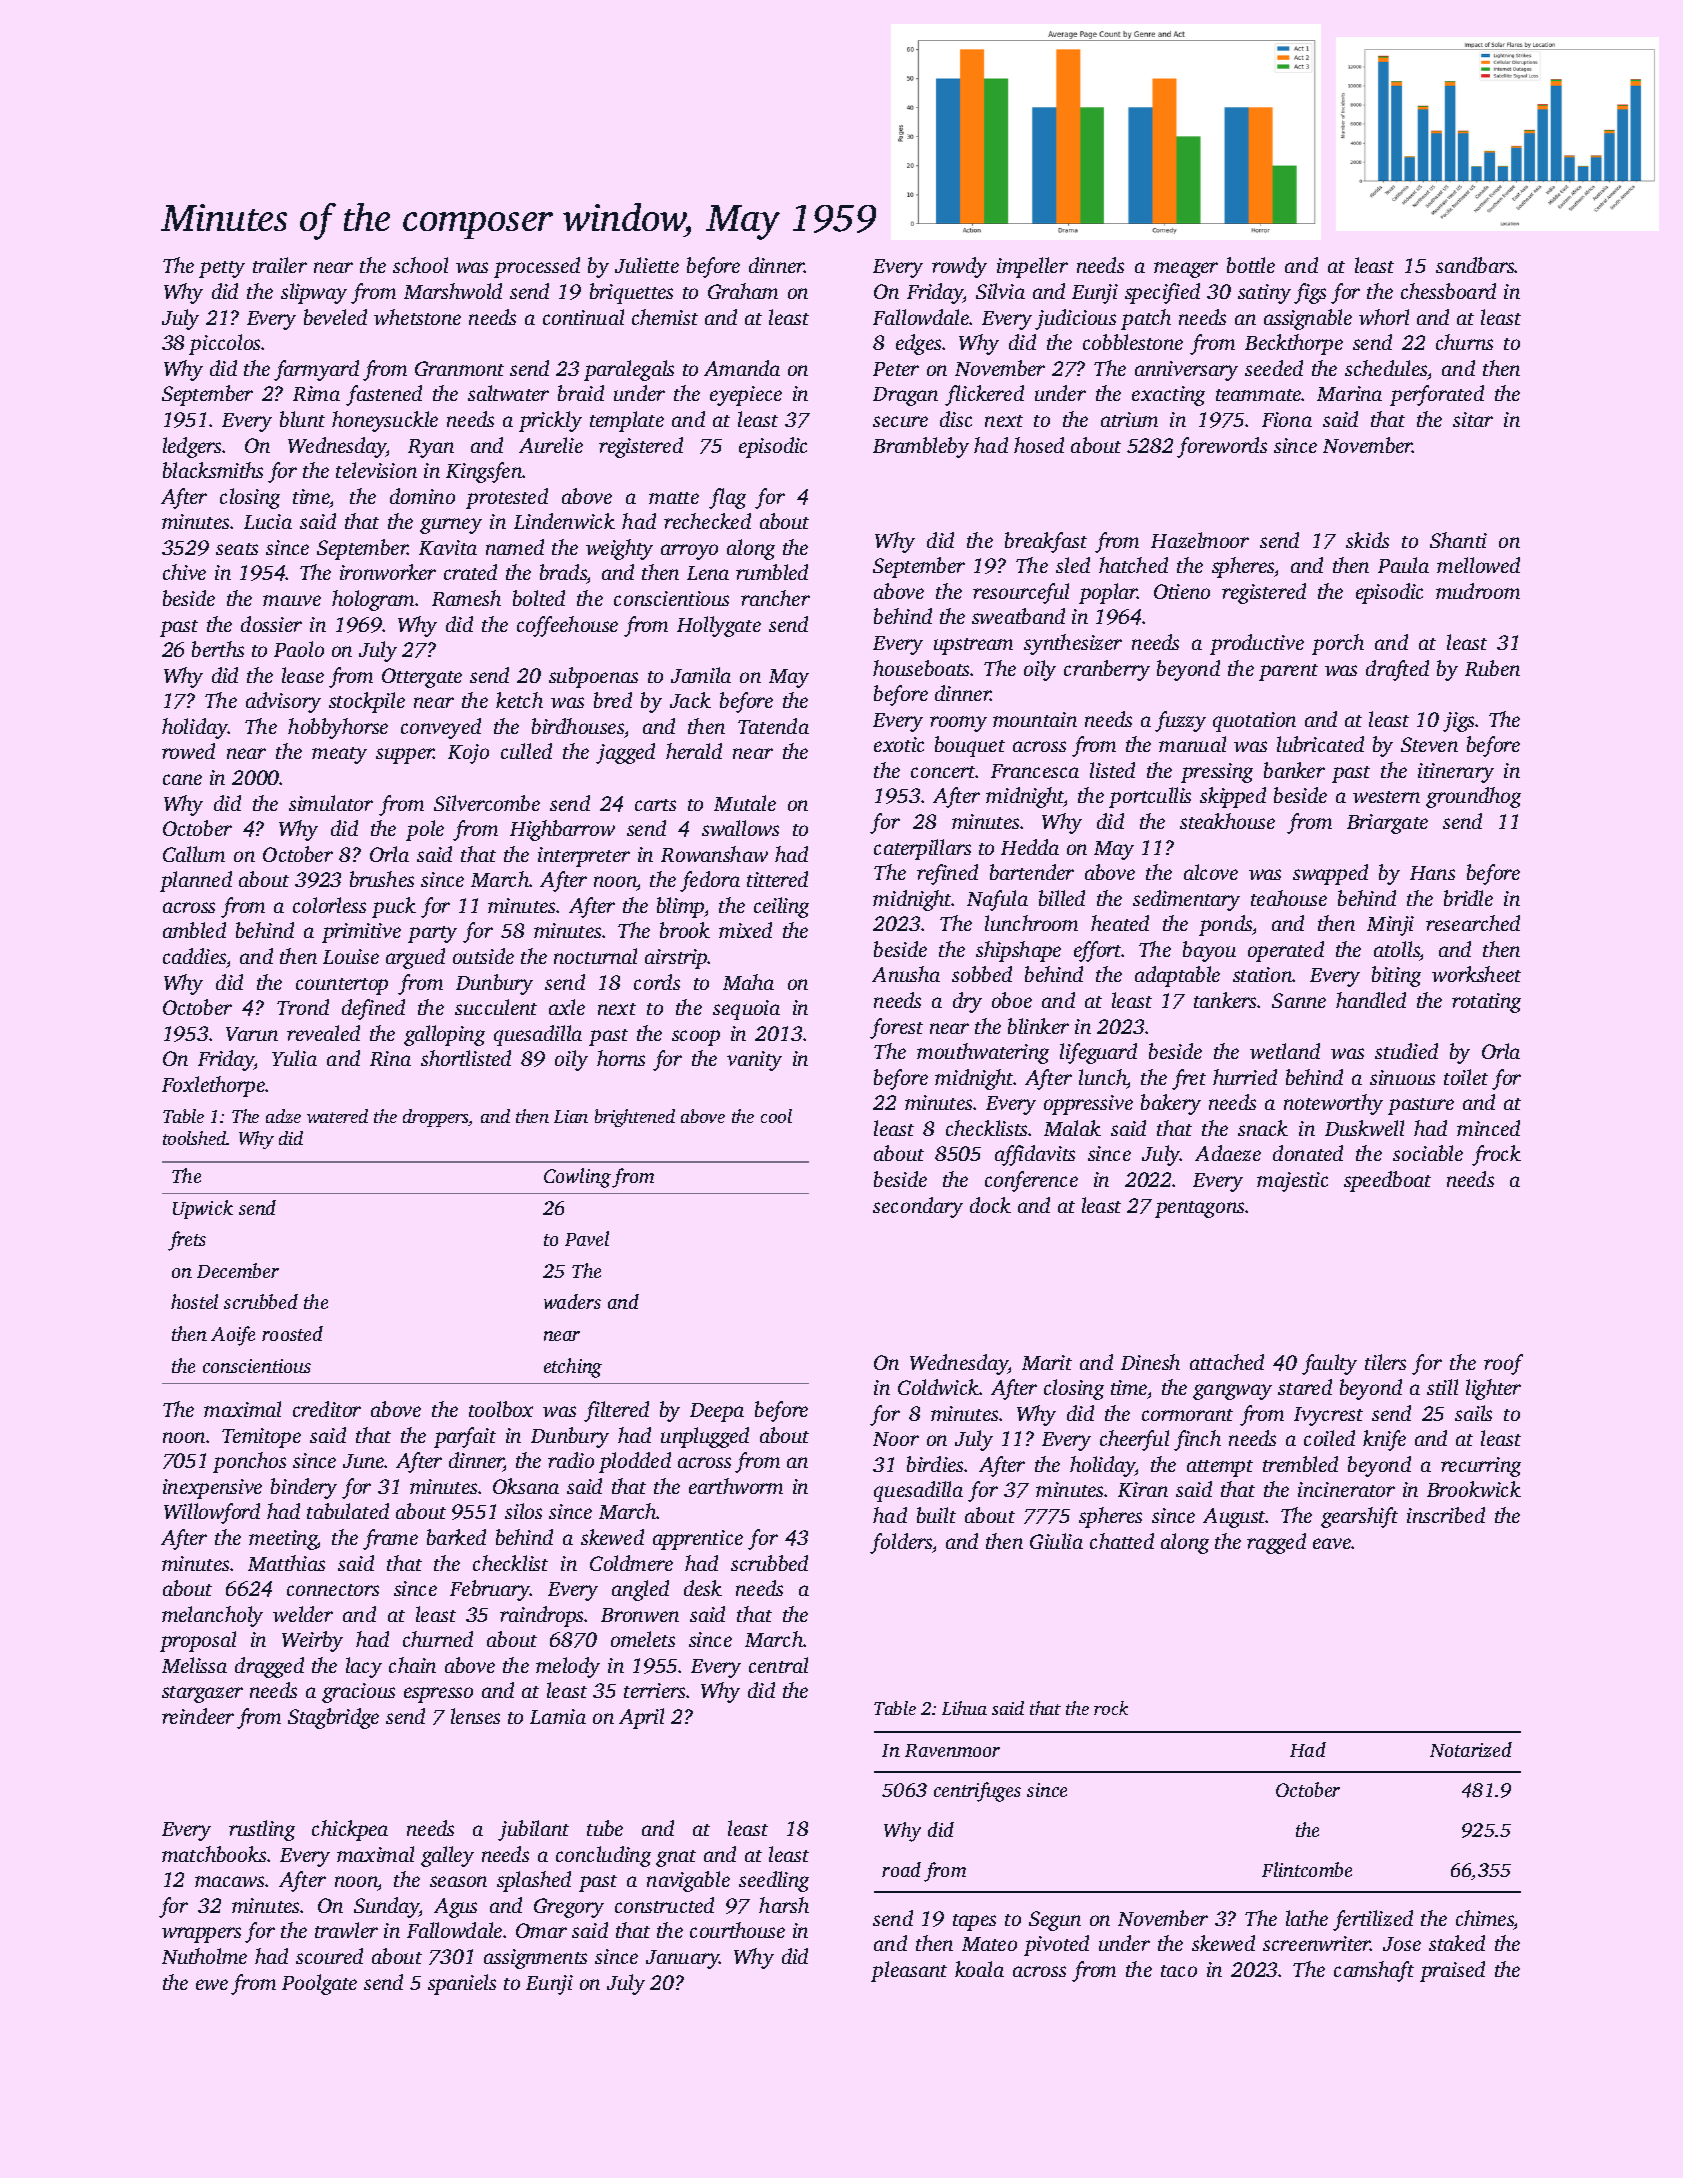 This image has height=2178, width=1683. What do you see at coordinates (465, 1437) in the image?
I see `parfait` at bounding box center [465, 1437].
